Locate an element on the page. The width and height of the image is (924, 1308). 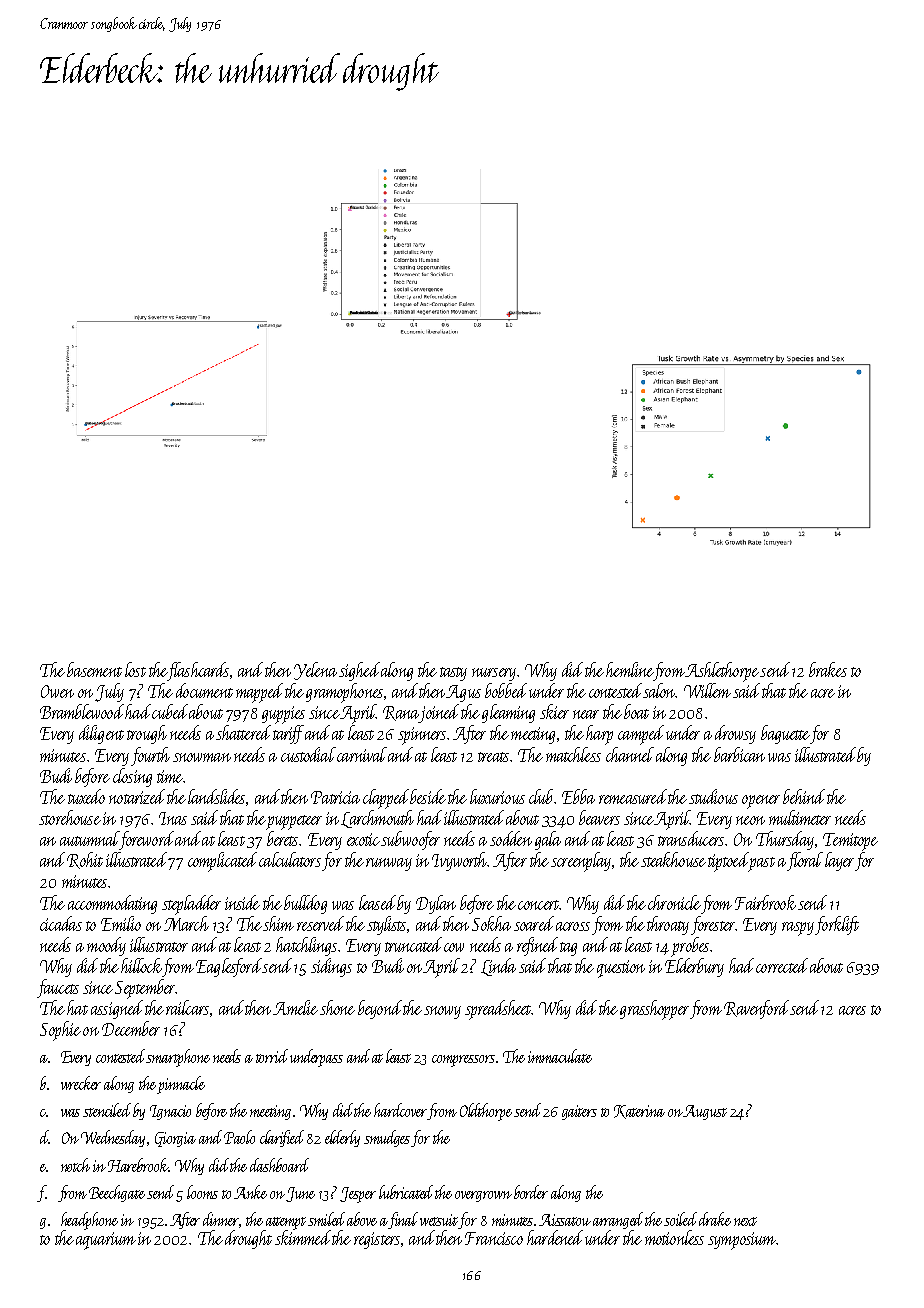
compressors is located at coordinates (463, 1061).
